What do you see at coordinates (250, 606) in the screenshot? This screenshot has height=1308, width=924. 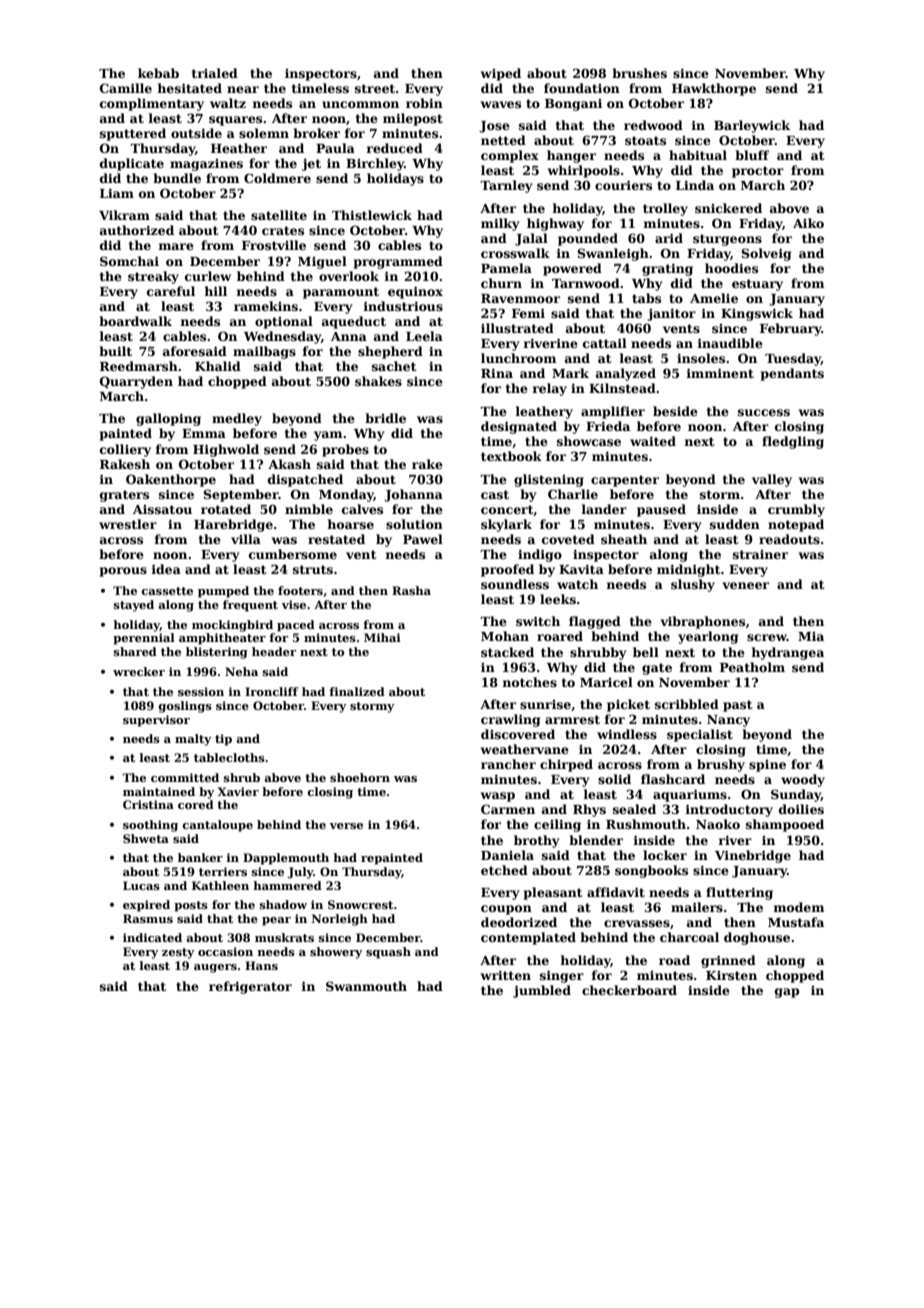 I see `frequent` at bounding box center [250, 606].
